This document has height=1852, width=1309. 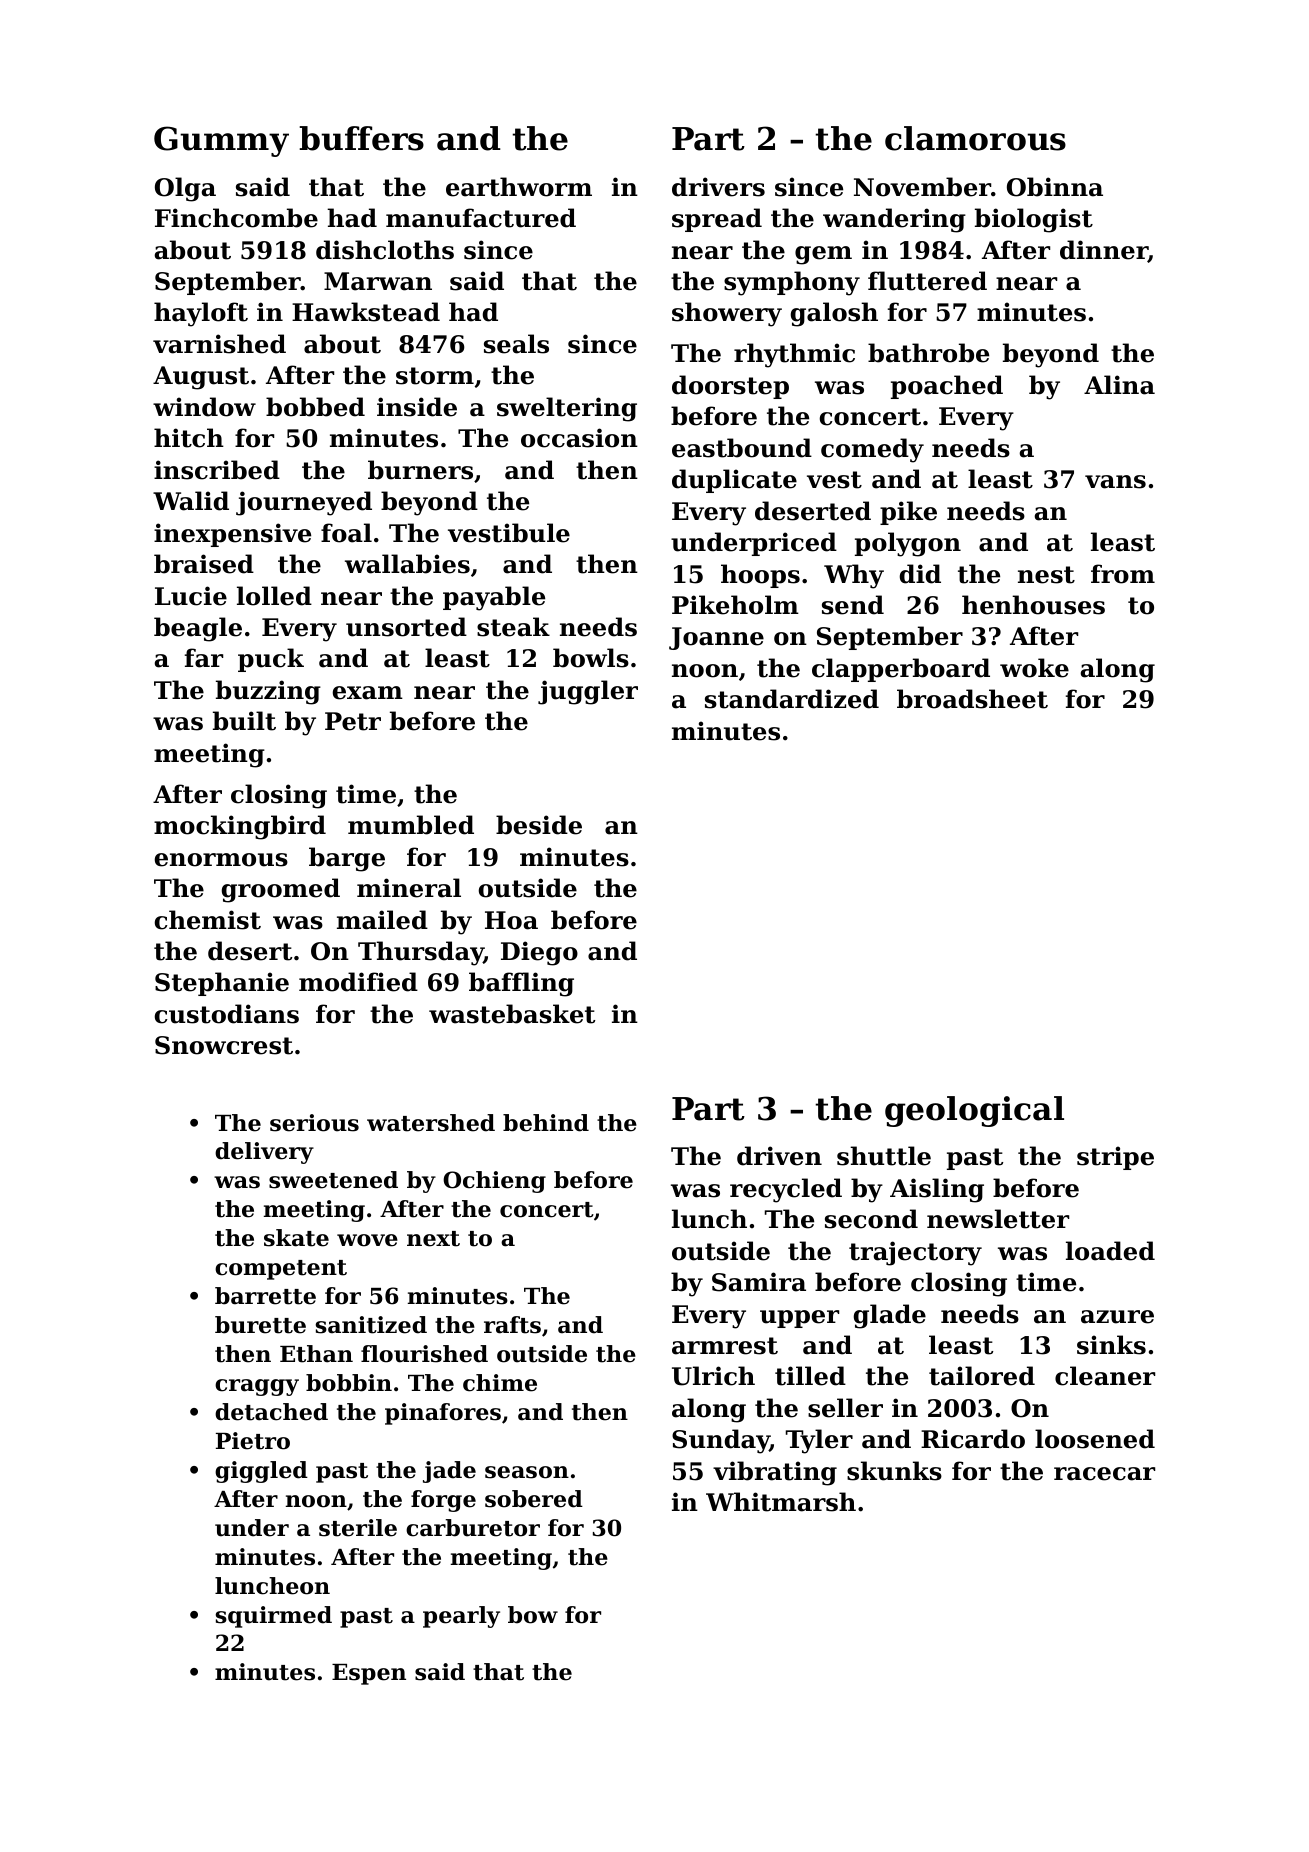 What do you see at coordinates (519, 187) in the document?
I see `earthworm` at bounding box center [519, 187].
